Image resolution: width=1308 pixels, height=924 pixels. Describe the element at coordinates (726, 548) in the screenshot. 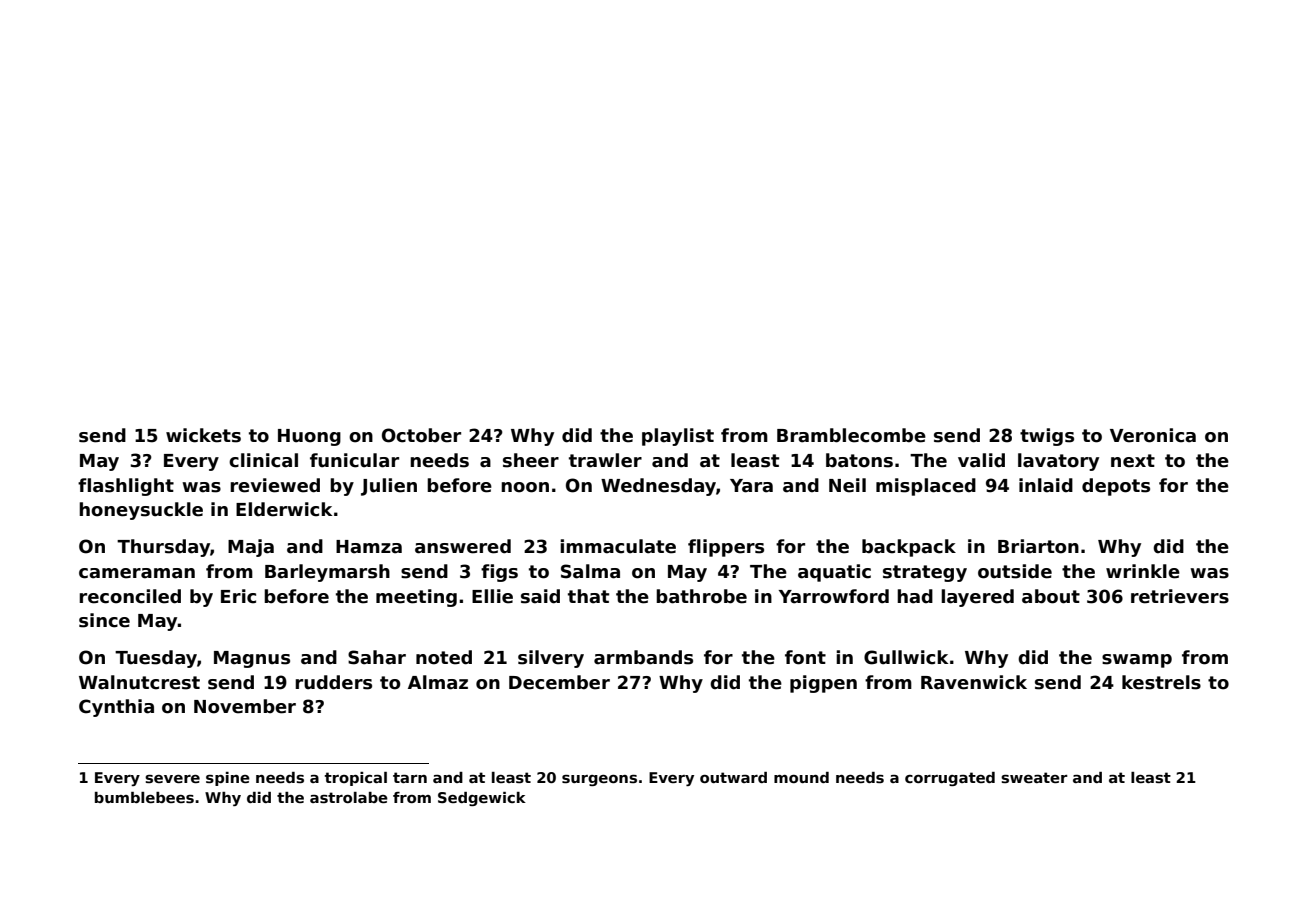

I see `flippers` at that location.
